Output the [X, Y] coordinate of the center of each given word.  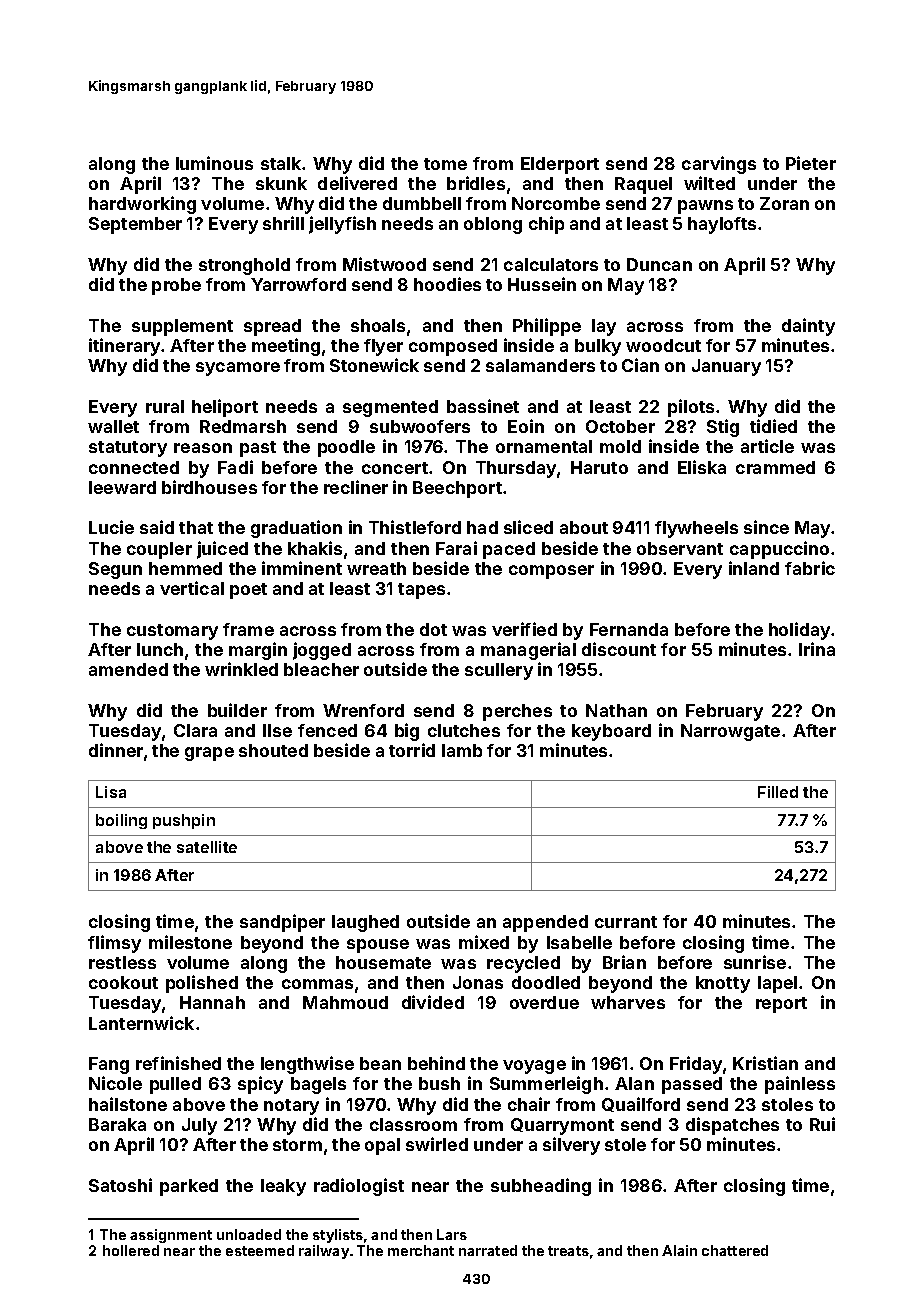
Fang [109, 1065]
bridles [476, 183]
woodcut [663, 345]
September [135, 225]
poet [248, 591]
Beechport [457, 489]
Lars [452, 1234]
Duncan [659, 264]
